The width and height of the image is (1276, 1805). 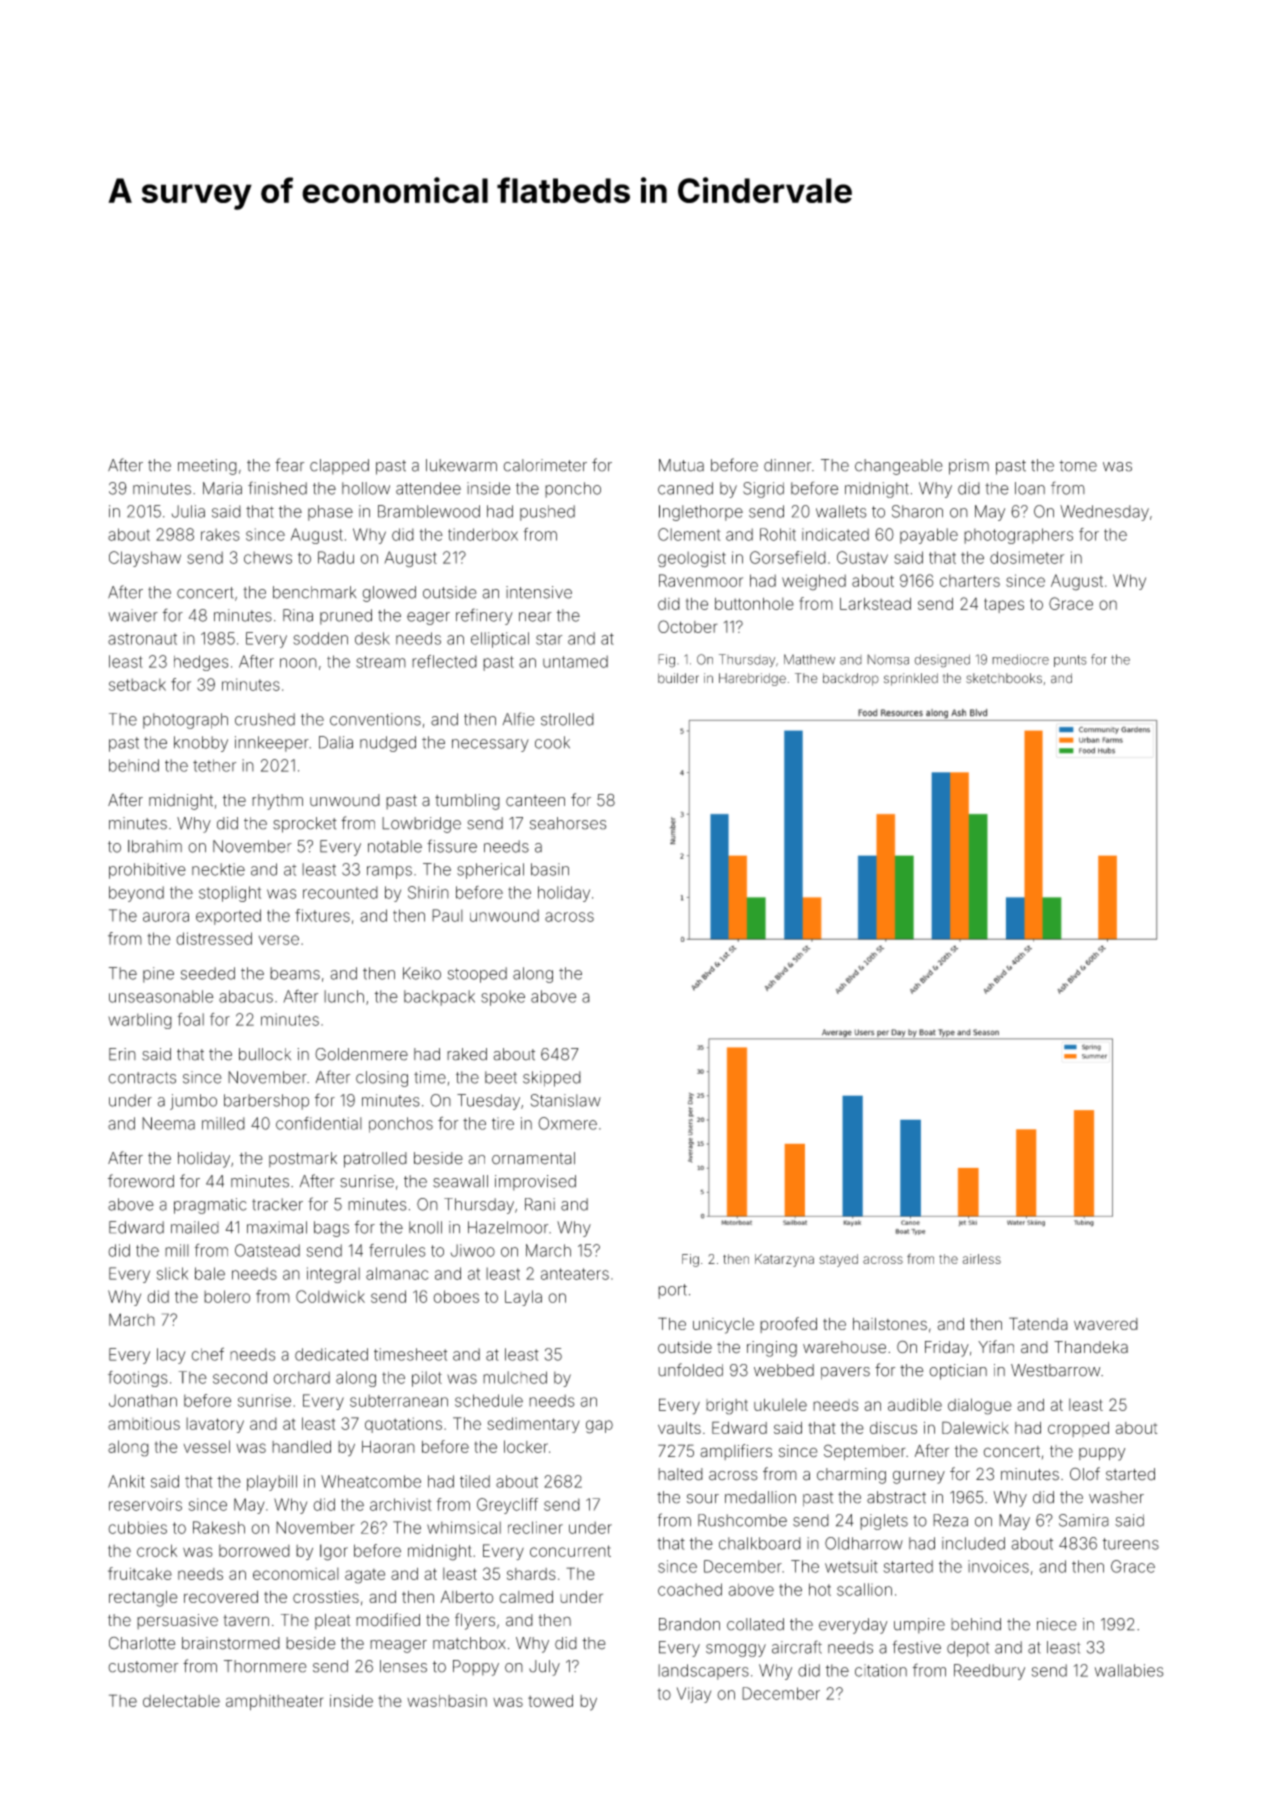 I want to click on Erin, so click(x=122, y=1054).
